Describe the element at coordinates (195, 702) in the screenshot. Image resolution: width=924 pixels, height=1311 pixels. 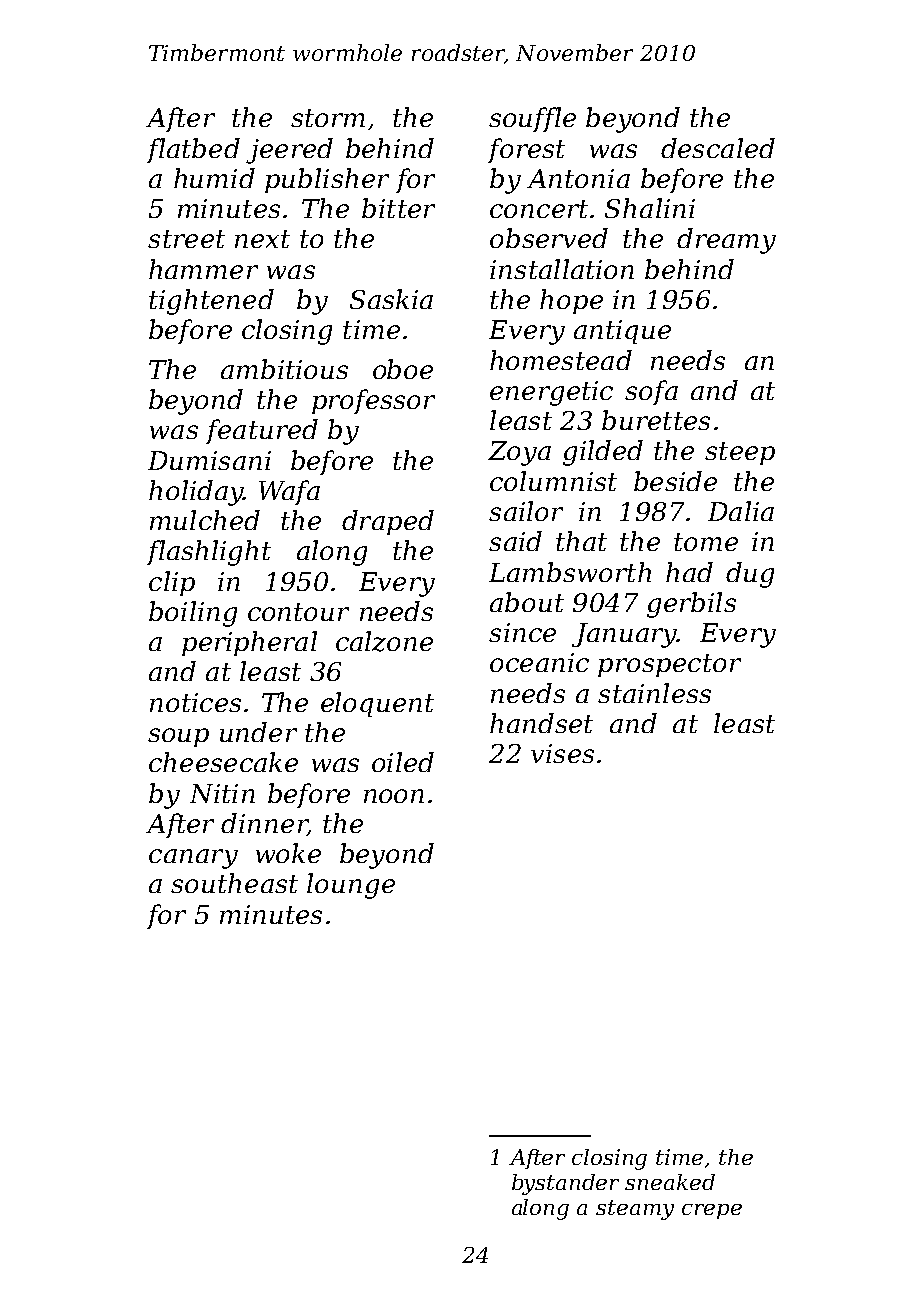
I see `notices` at that location.
